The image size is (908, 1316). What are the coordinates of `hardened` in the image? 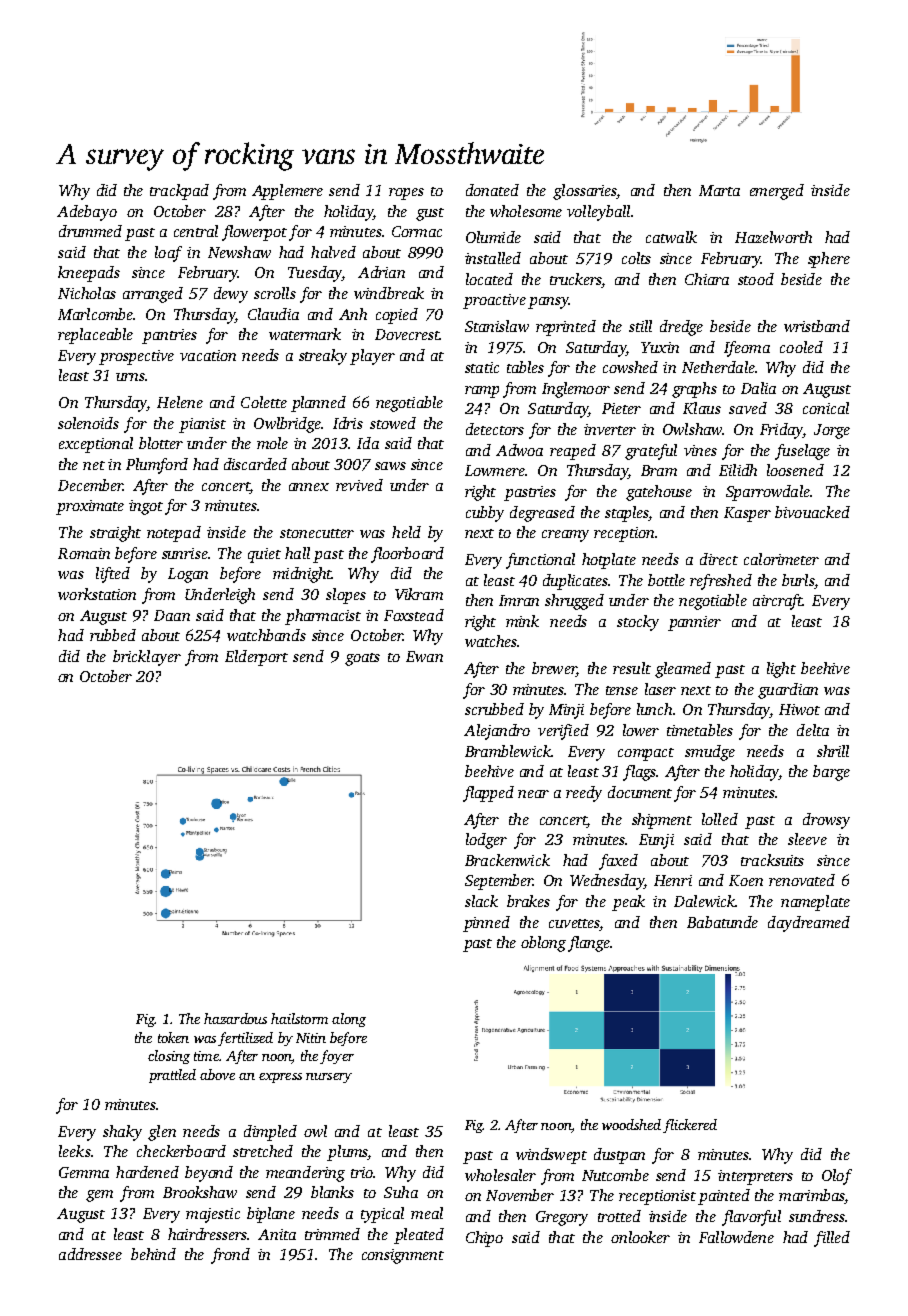 It's located at (147, 1172).
